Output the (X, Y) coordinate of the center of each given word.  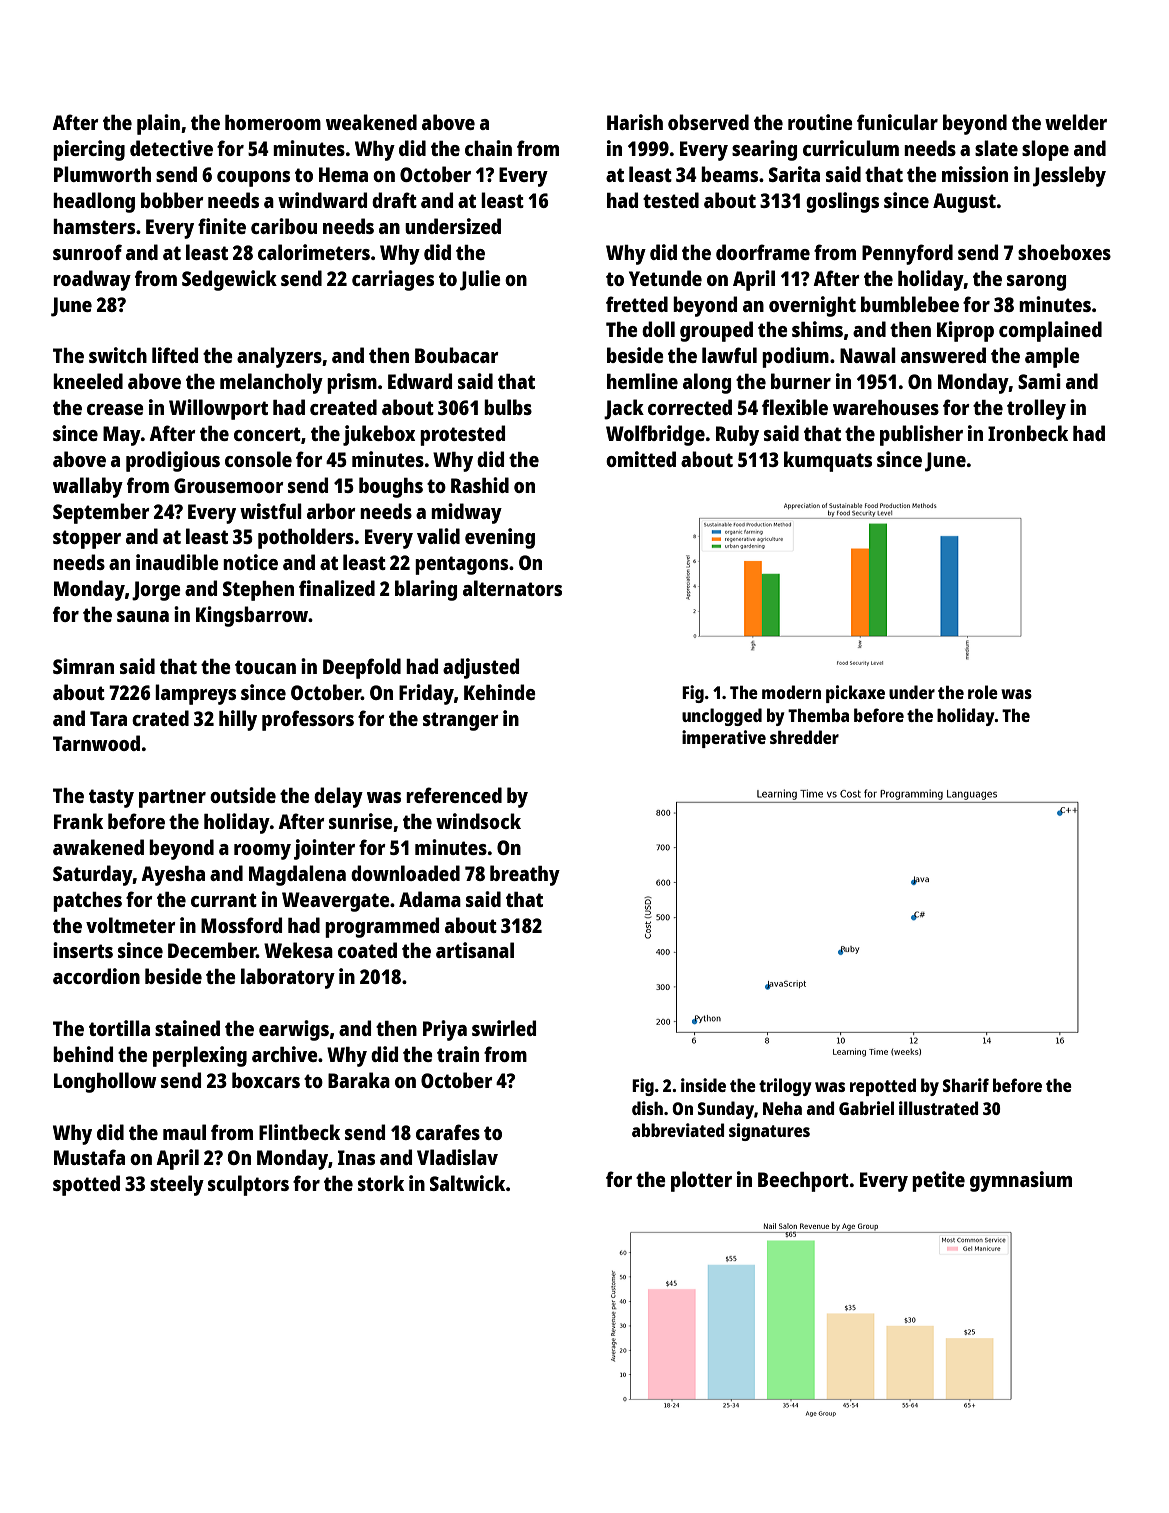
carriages (393, 280)
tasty (111, 798)
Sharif (966, 1085)
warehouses (886, 407)
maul (184, 1132)
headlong (94, 202)
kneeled (88, 381)
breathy (525, 875)
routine (820, 122)
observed (708, 122)
